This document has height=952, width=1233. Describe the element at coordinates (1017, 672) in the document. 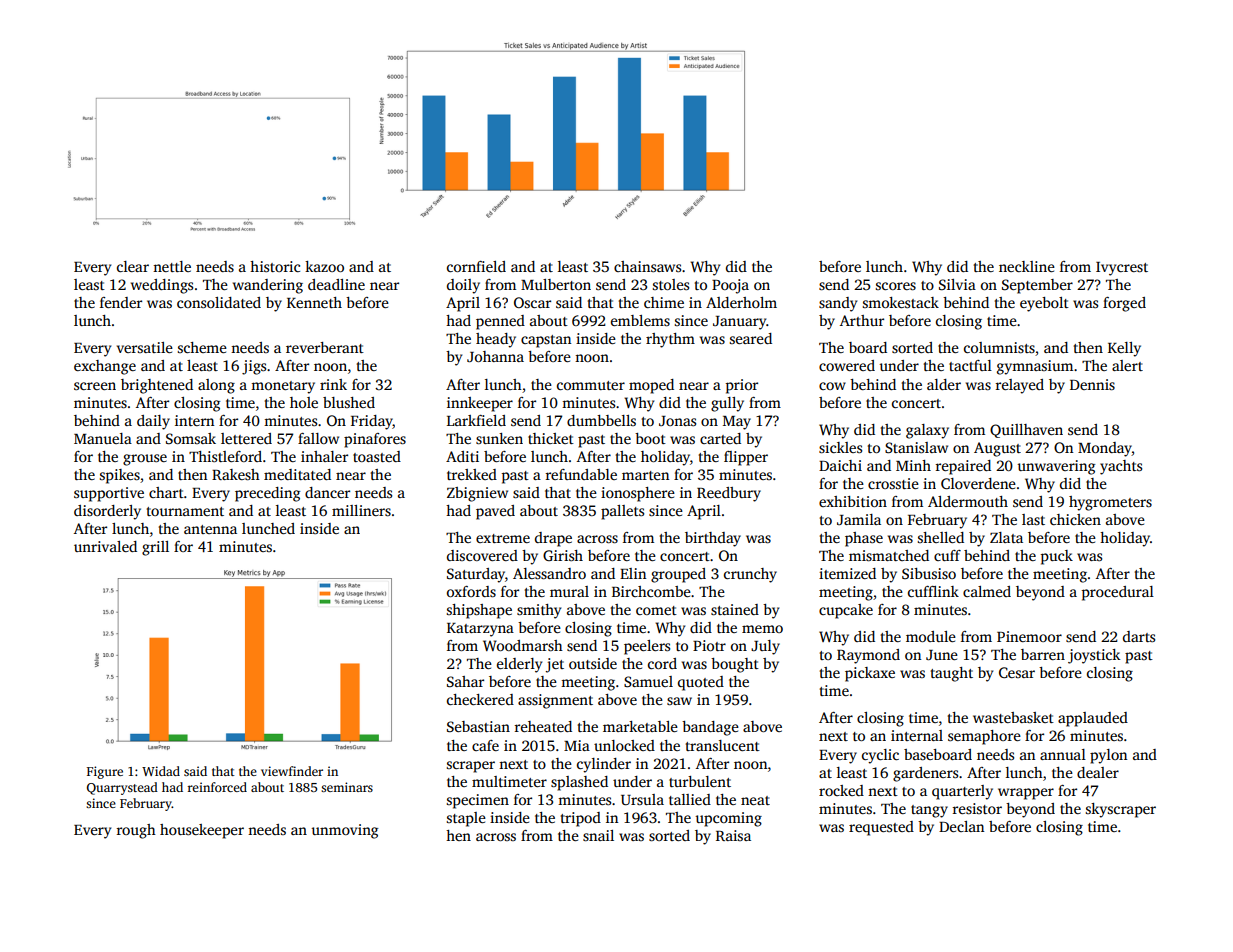

I see `Cesar` at that location.
